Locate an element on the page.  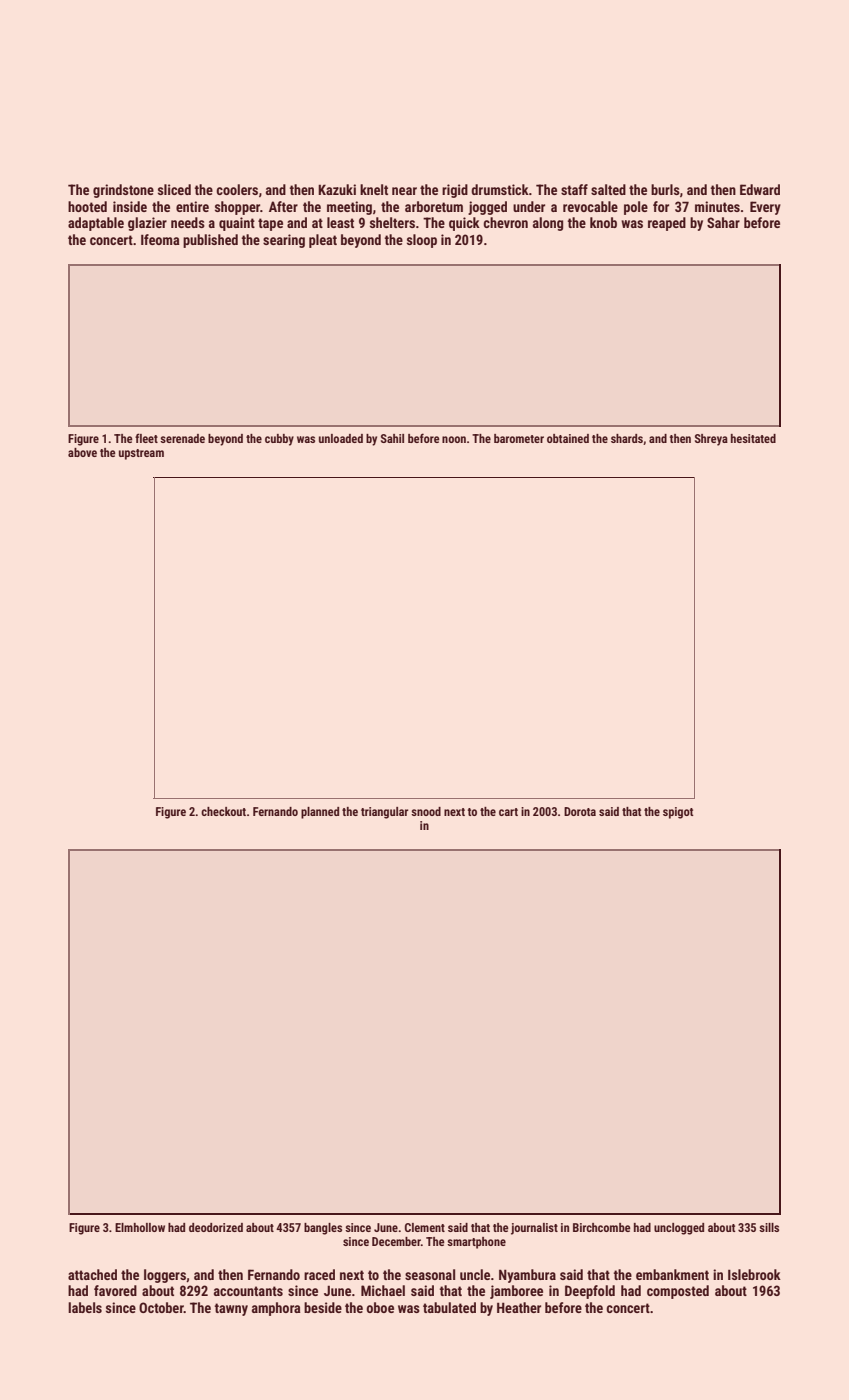
near is located at coordinates (404, 191).
